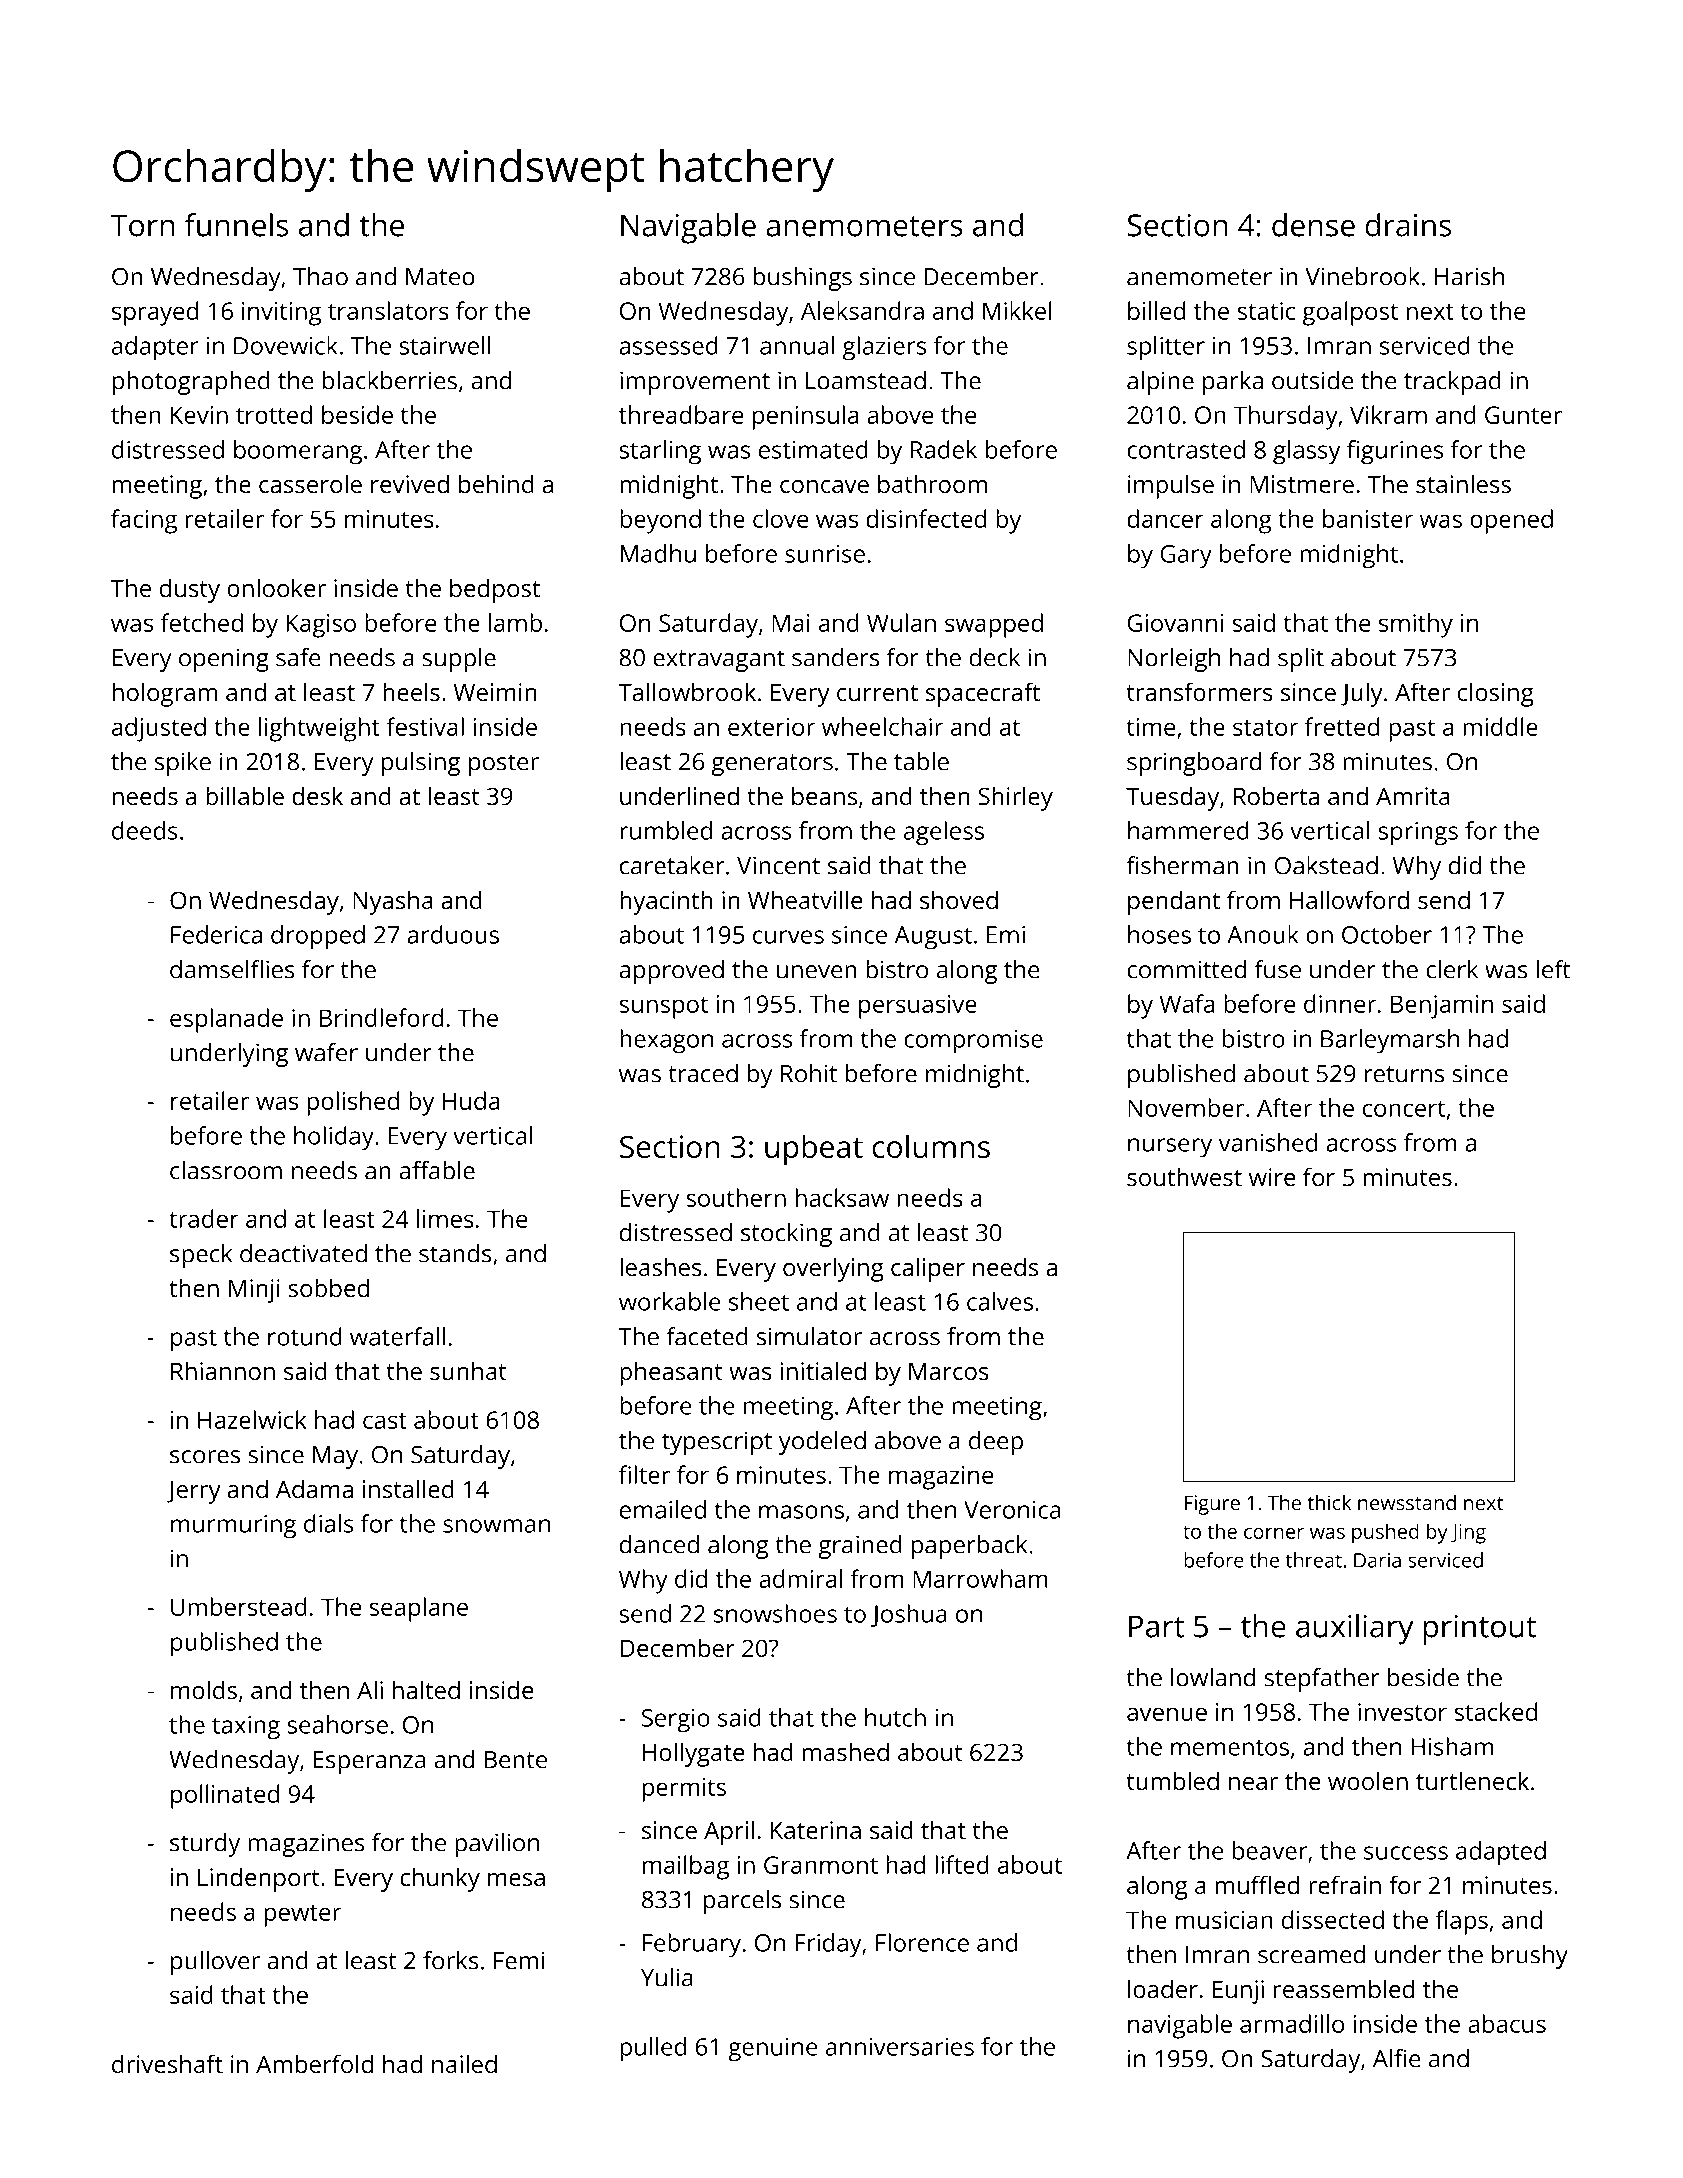 Image resolution: width=1683 pixels, height=2178 pixels. Describe the element at coordinates (1213, 1677) in the screenshot. I see `lowland` at that location.
